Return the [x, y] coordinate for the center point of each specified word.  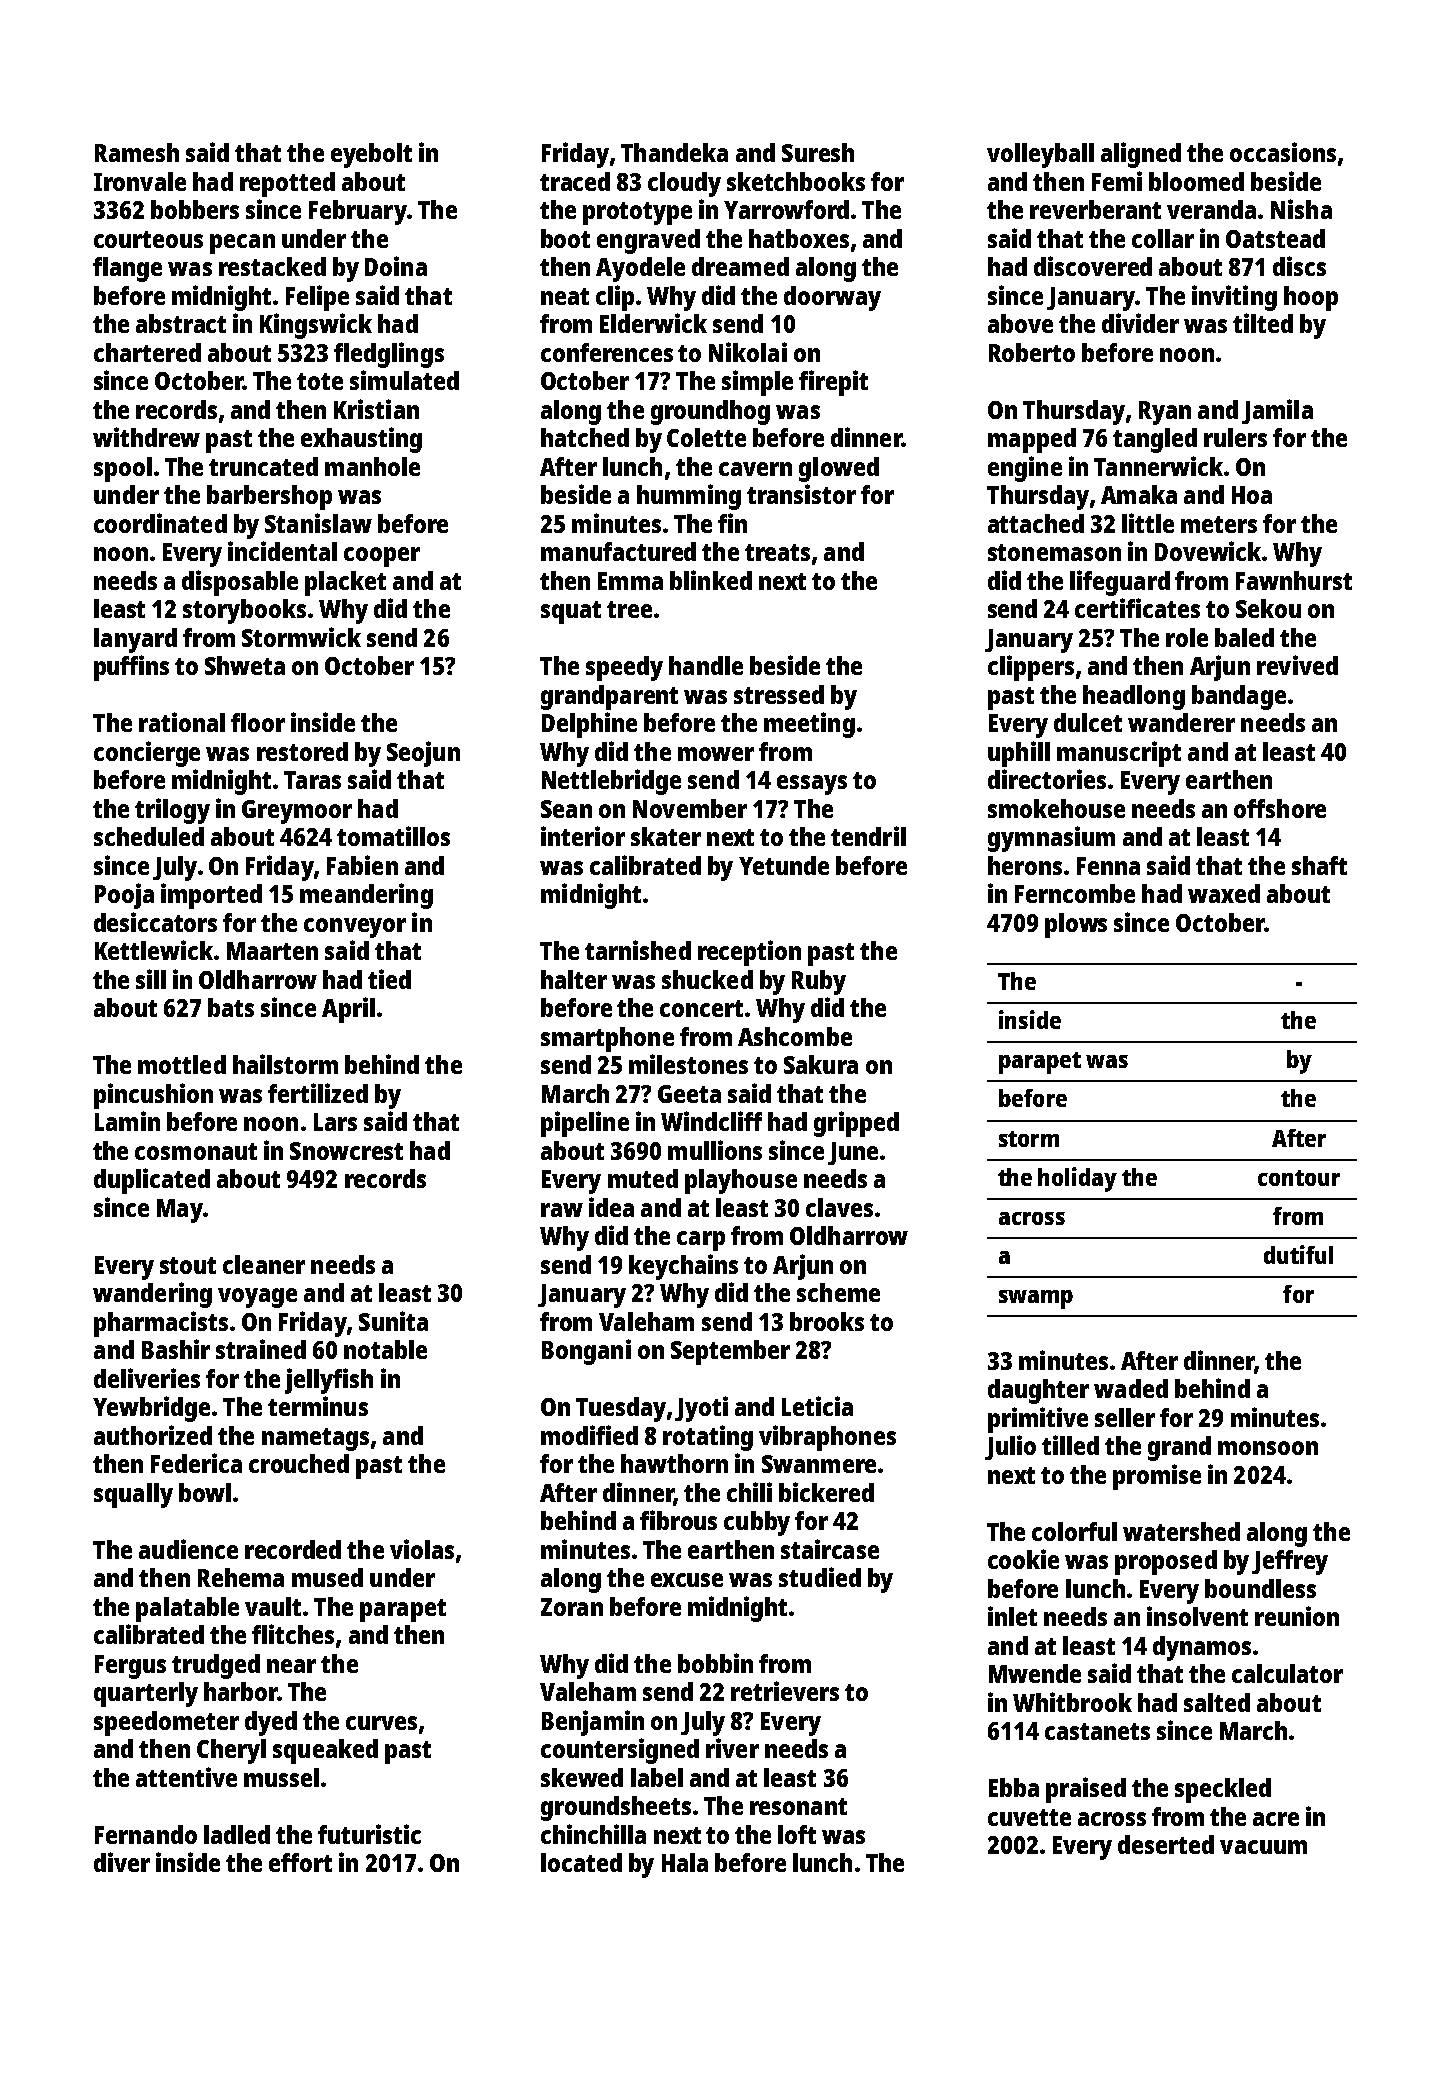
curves [381, 1723]
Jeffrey [1290, 1562]
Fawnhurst [1294, 580]
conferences [607, 352]
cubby [757, 1523]
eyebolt [371, 155]
